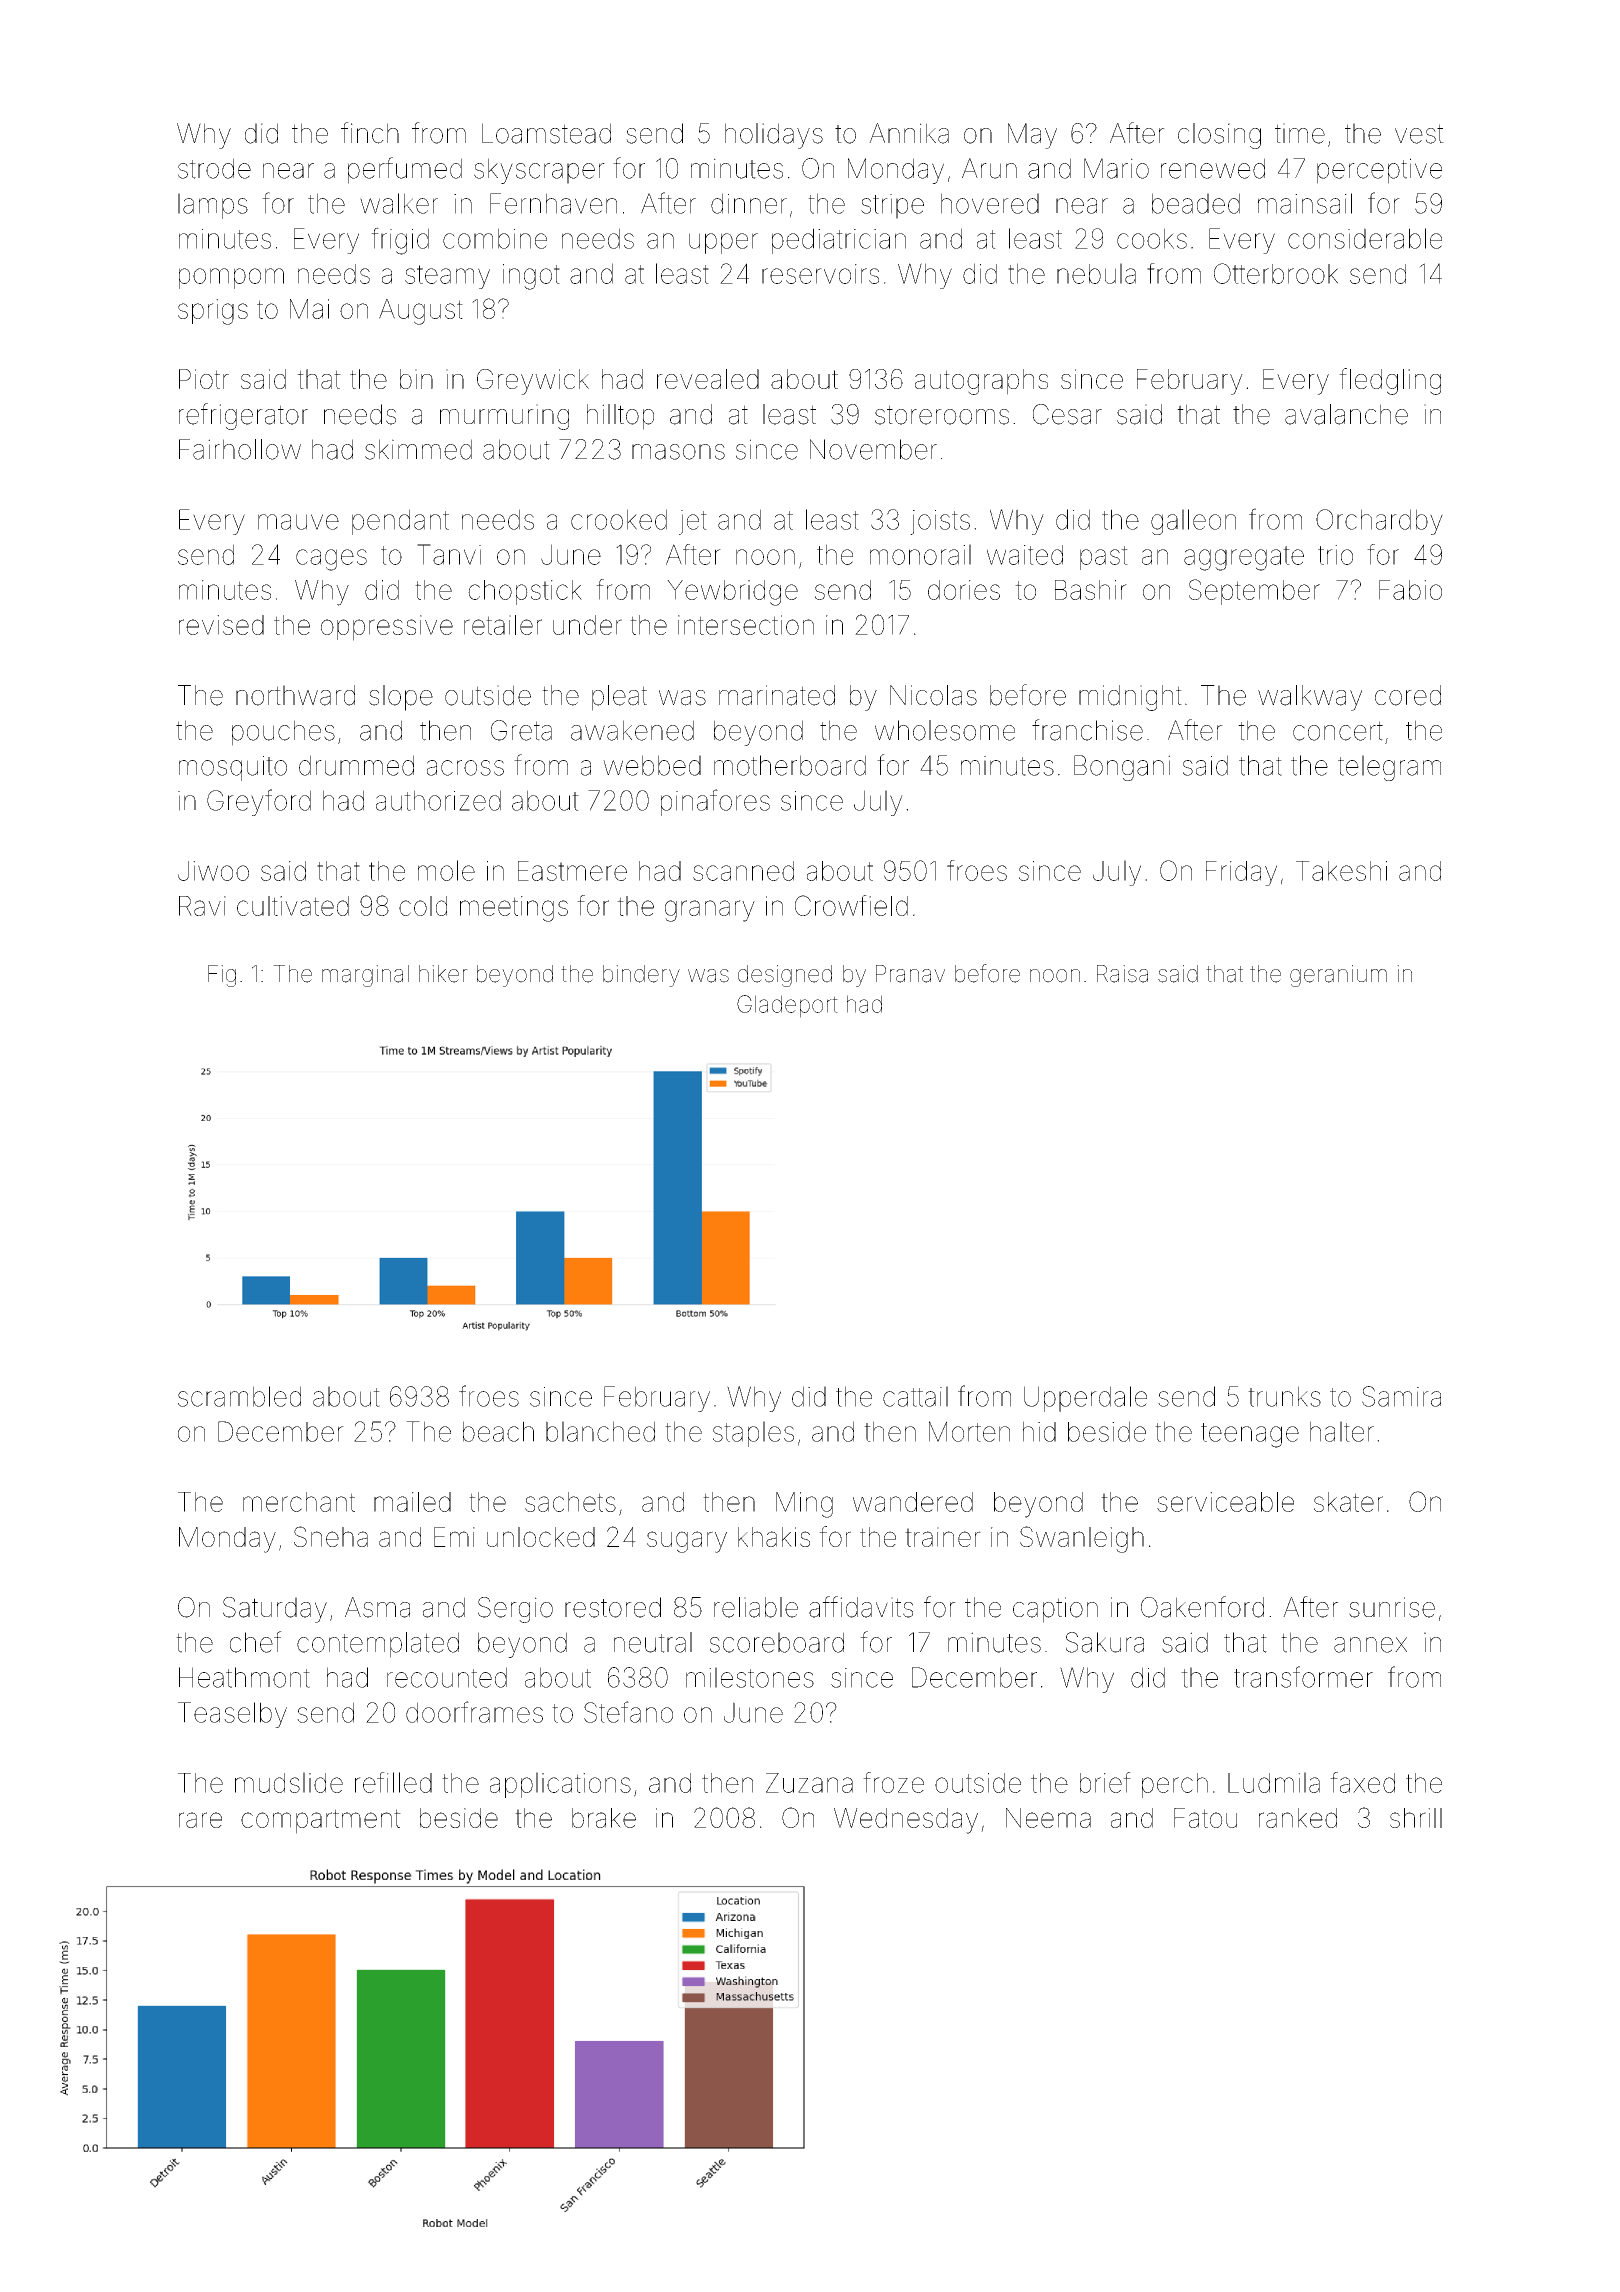 The width and height of the screenshot is (1620, 2292). I want to click on Mario, so click(1116, 168).
